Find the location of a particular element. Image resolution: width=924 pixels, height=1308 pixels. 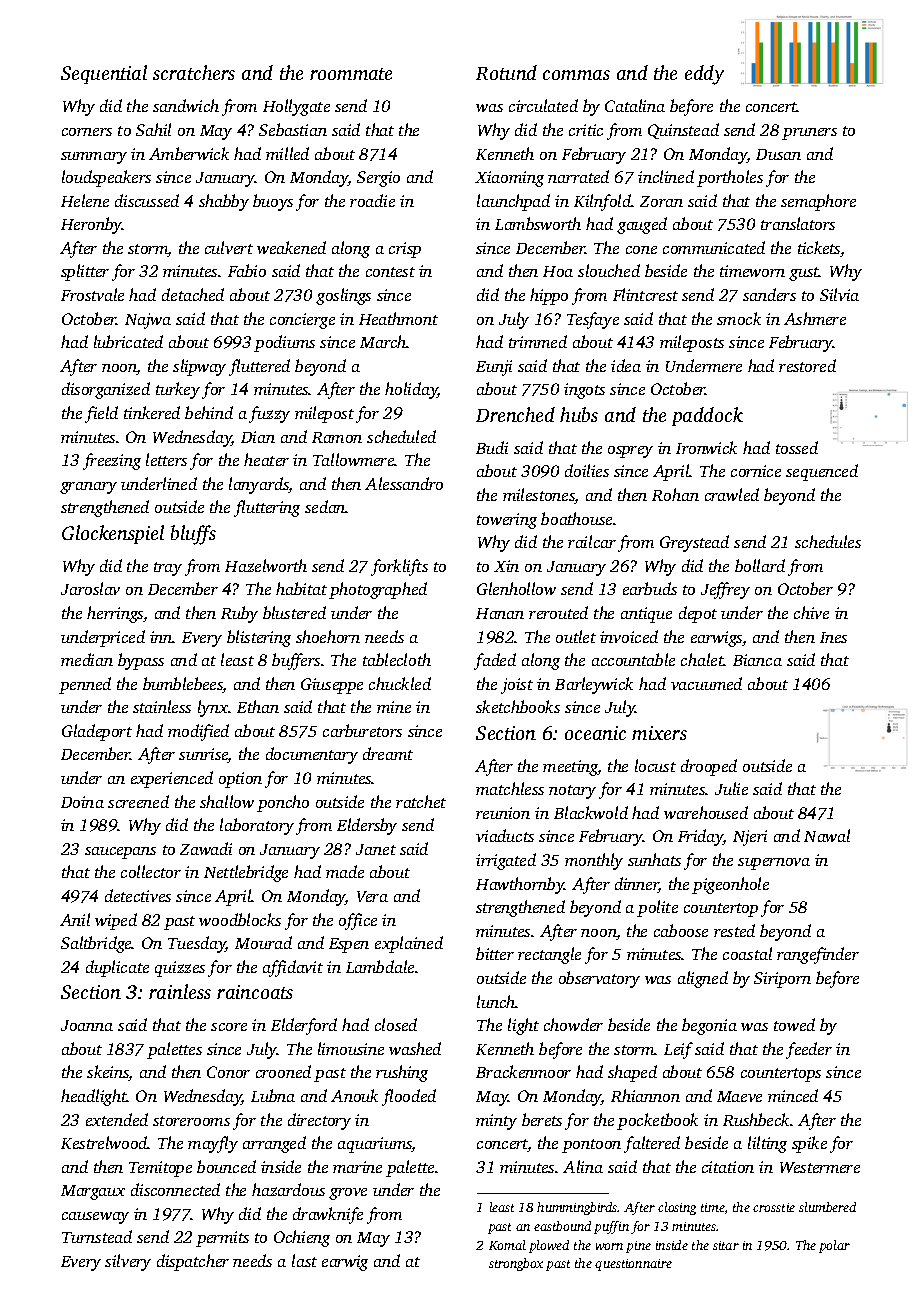

eddy is located at coordinates (704, 75).
